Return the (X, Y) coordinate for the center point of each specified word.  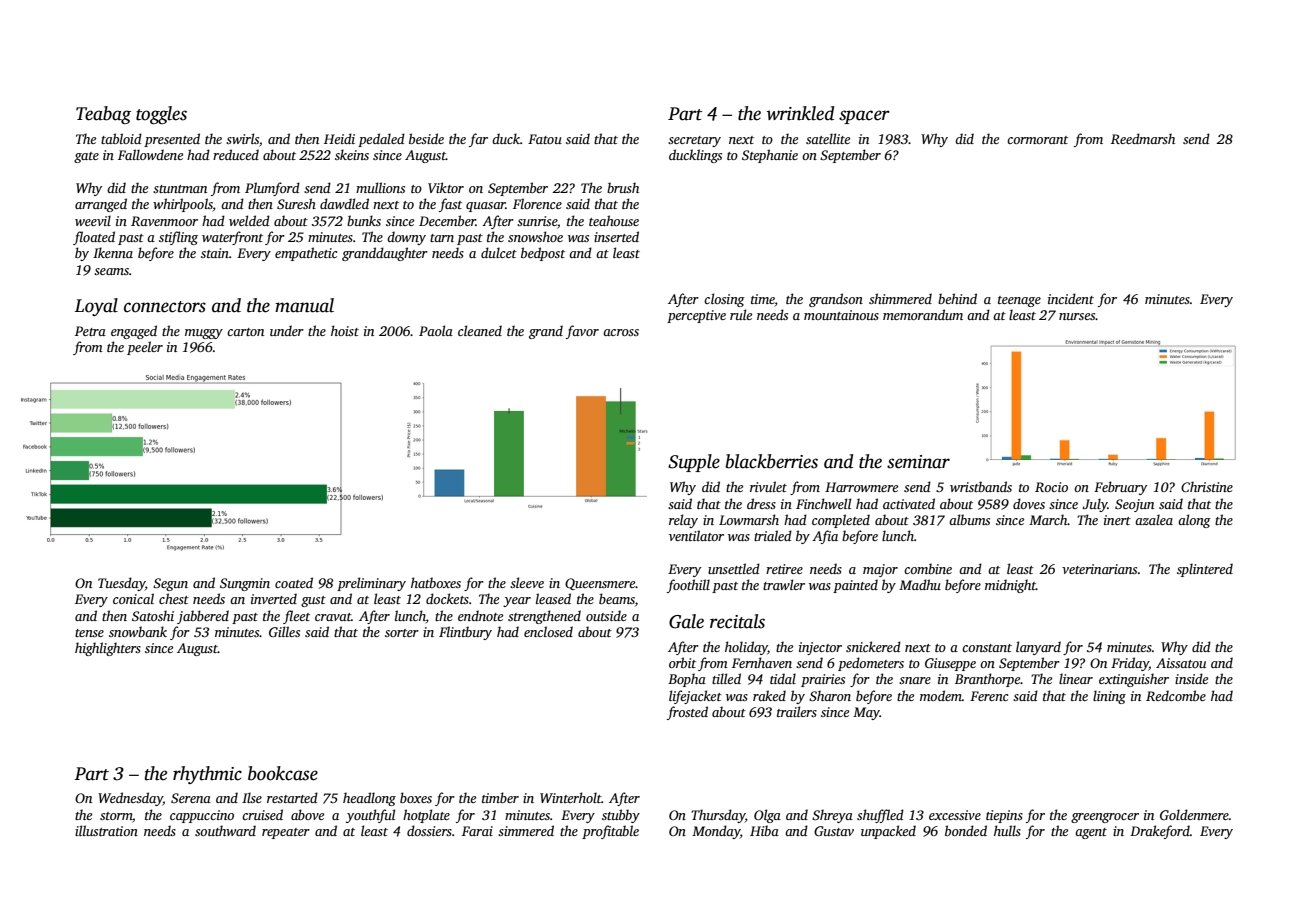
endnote (480, 615)
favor (582, 332)
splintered (1205, 570)
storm (116, 816)
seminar (918, 462)
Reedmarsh (1143, 138)
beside (426, 138)
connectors (165, 307)
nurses (1077, 316)
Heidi (339, 138)
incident (1071, 298)
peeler (145, 348)
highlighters (108, 649)
